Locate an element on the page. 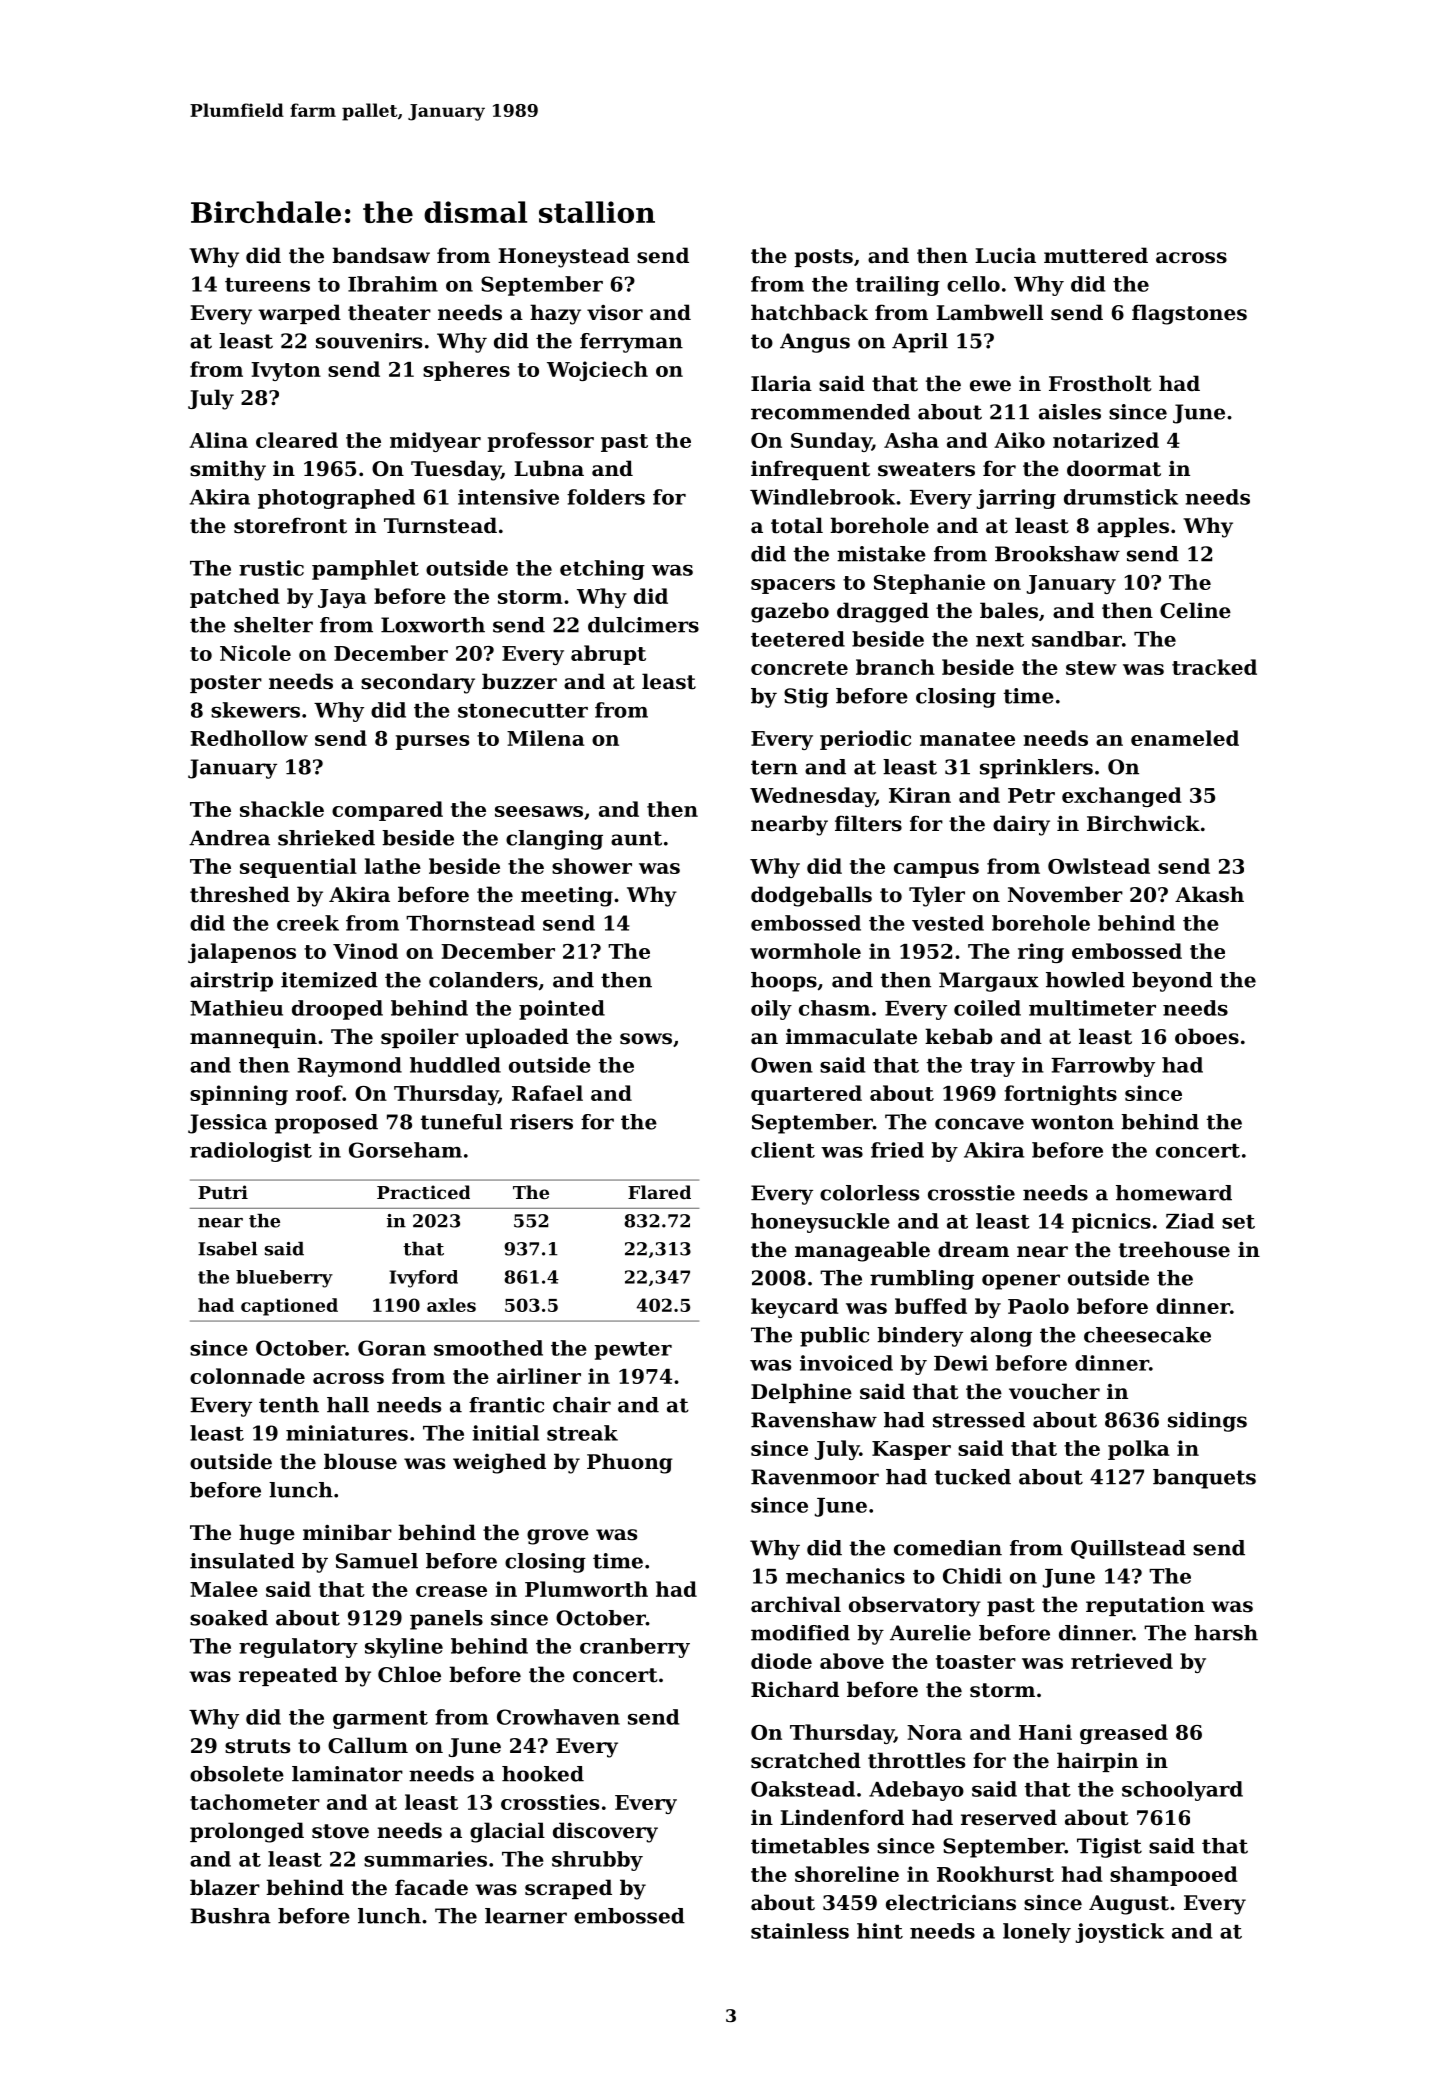 This document has height=2100, width=1450. souvenirs is located at coordinates (369, 341).
